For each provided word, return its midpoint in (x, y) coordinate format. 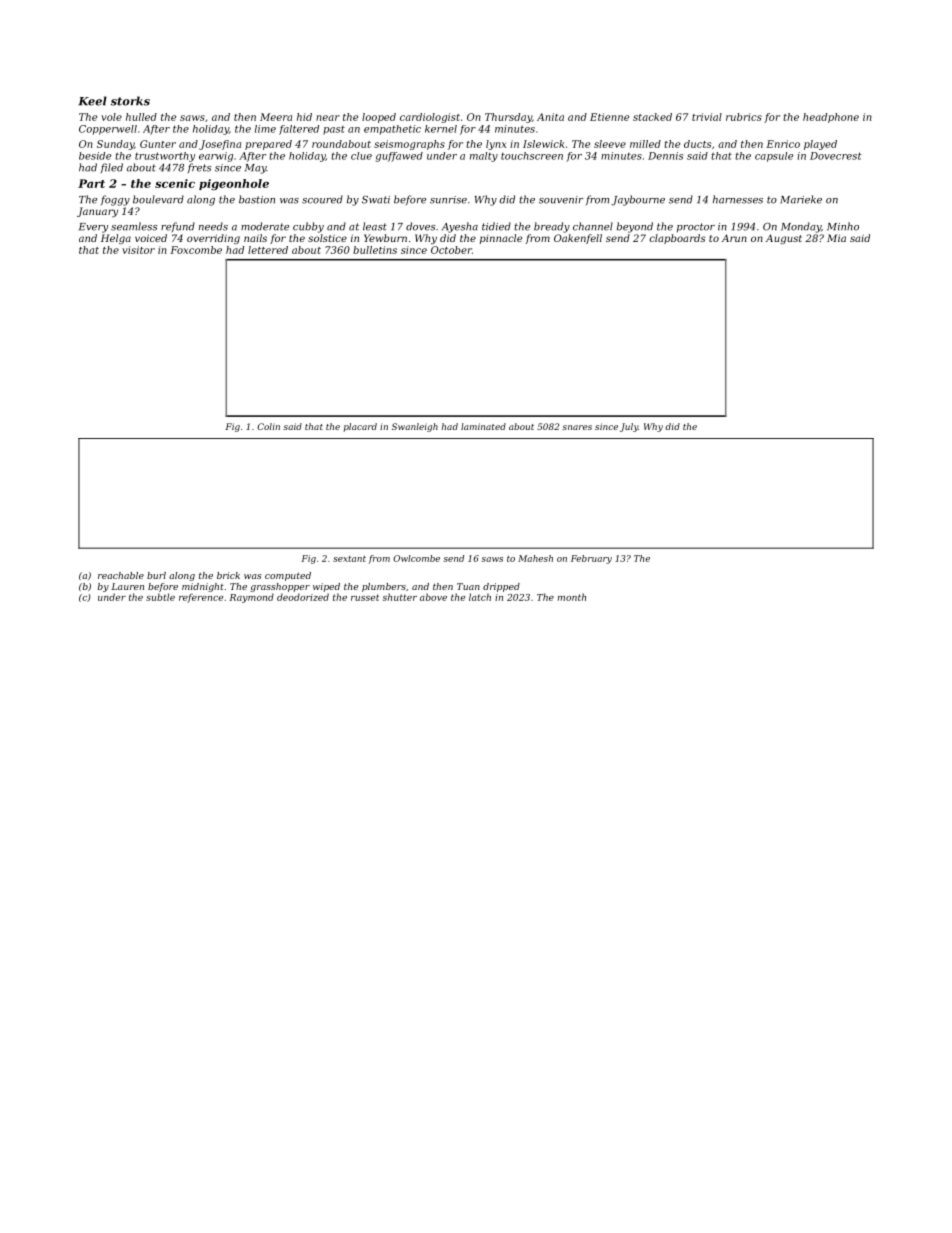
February (591, 559)
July (629, 427)
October (451, 250)
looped (379, 118)
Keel (92, 101)
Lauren (127, 586)
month (572, 597)
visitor (138, 250)
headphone (831, 118)
